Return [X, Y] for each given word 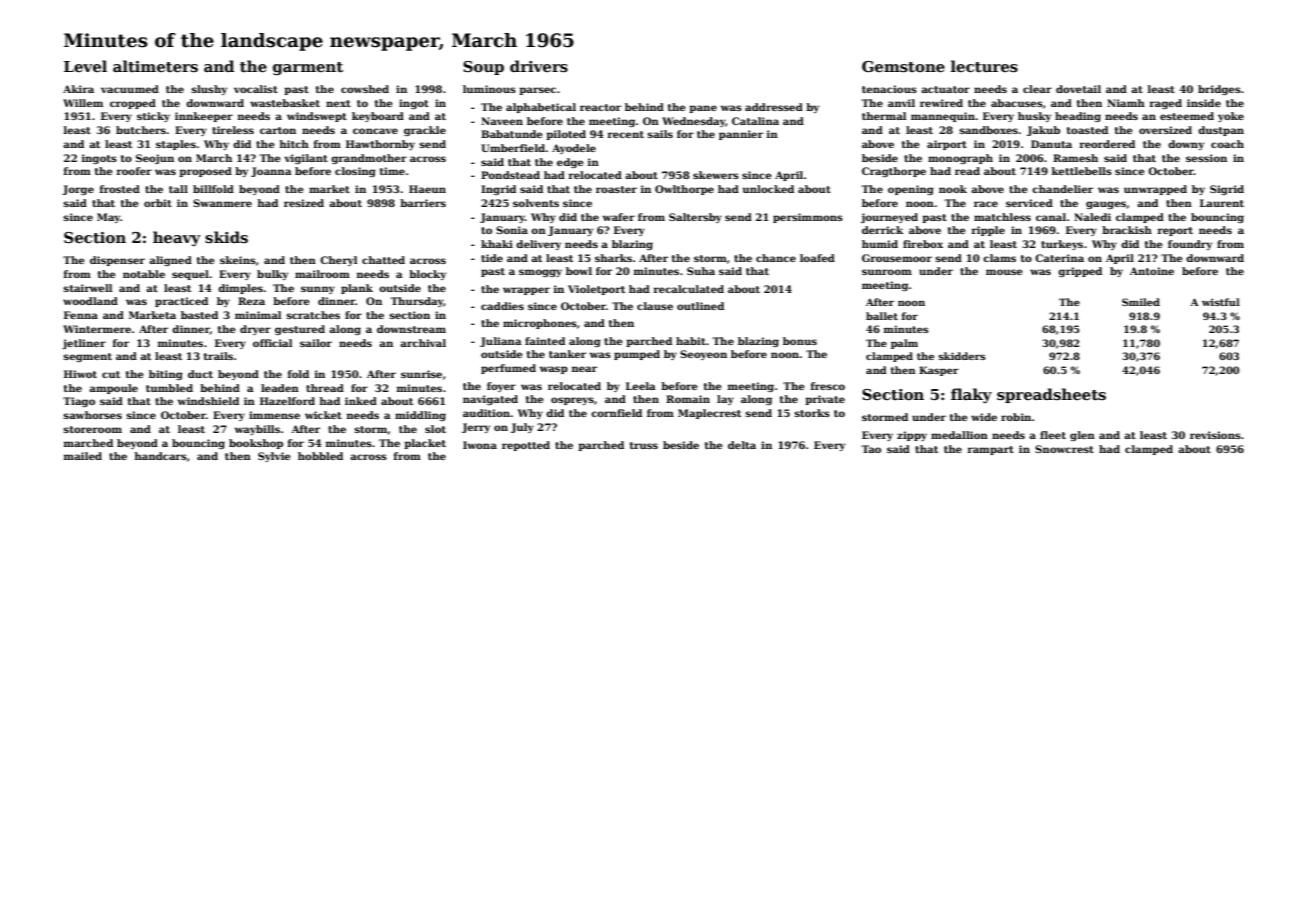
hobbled [320, 456]
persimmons [808, 218]
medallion [959, 435]
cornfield [616, 413]
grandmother [369, 159]
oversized [1165, 130]
